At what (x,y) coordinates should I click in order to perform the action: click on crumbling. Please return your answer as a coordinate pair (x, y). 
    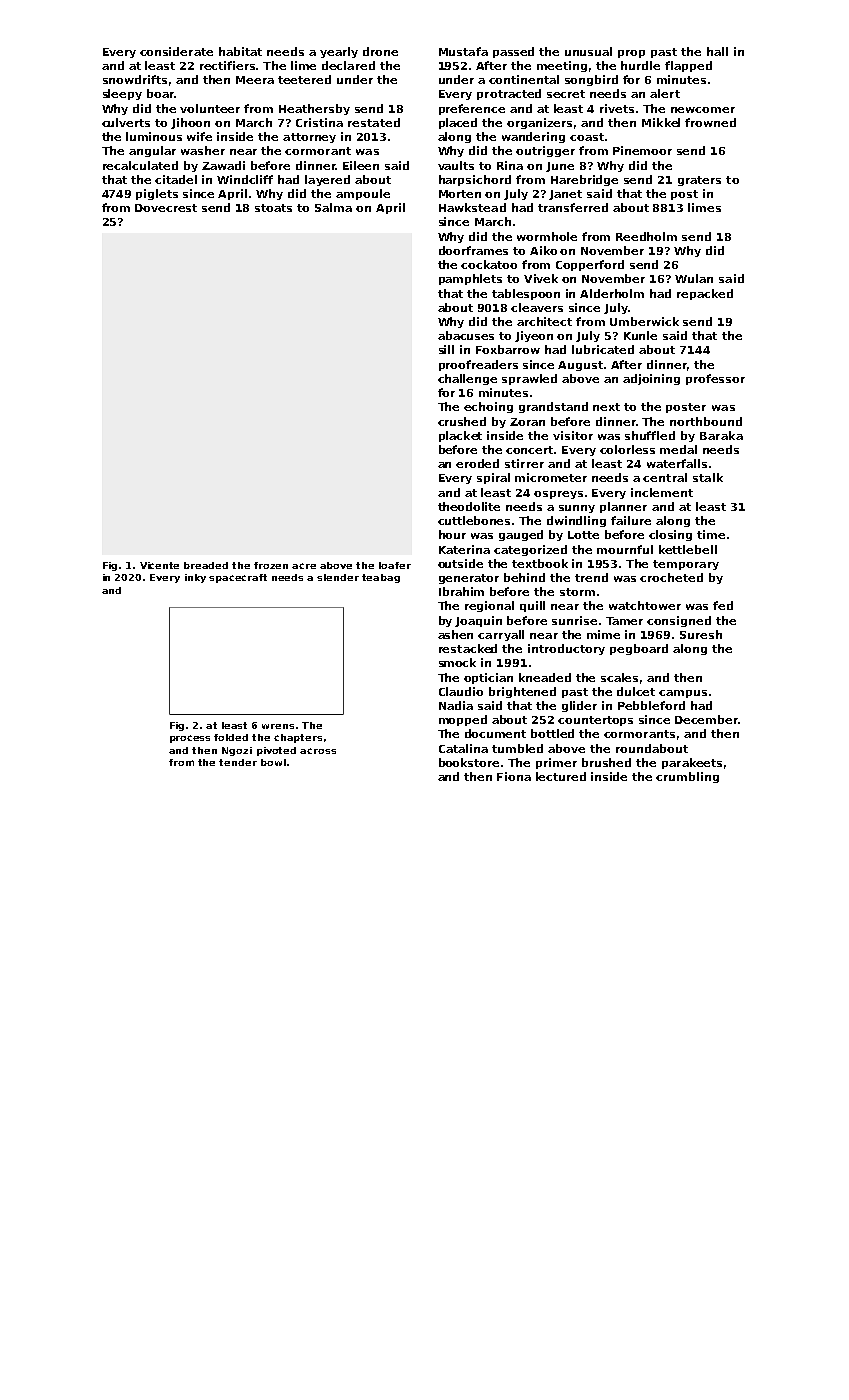
    Looking at the image, I should click on (687, 777).
